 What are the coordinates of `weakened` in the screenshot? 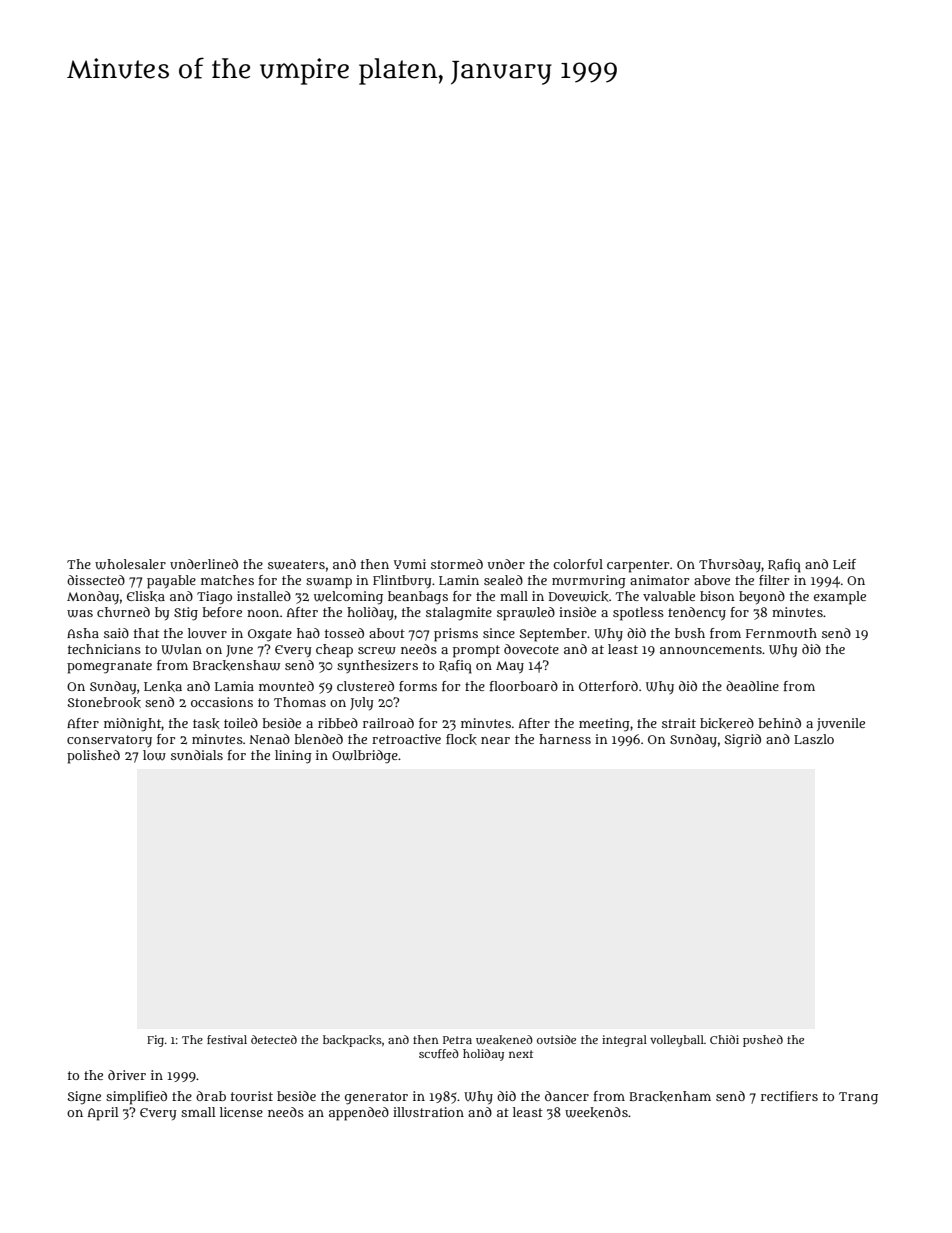 It's located at (504, 1040).
